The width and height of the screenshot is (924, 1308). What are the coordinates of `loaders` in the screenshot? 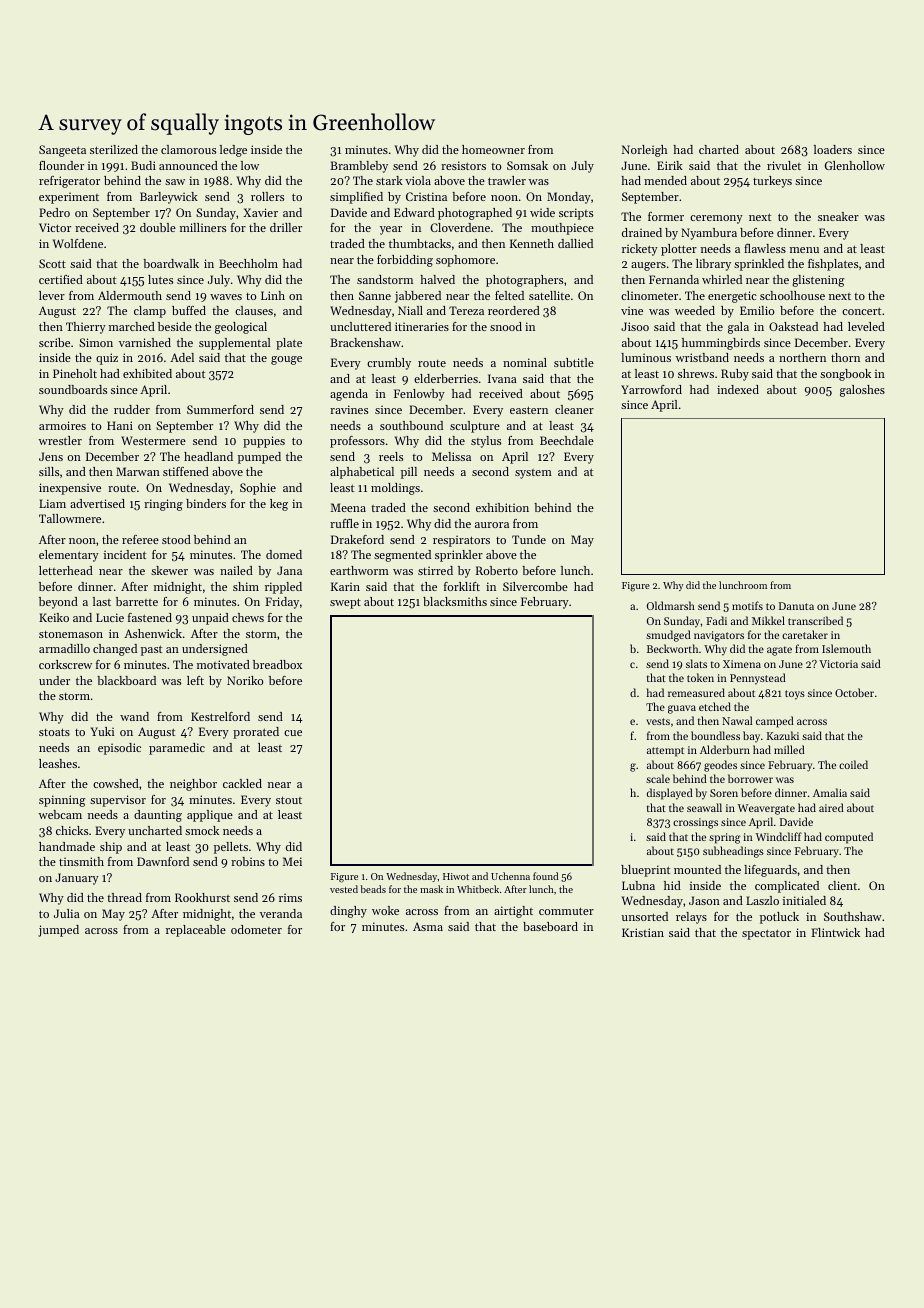 It's located at (833, 149).
